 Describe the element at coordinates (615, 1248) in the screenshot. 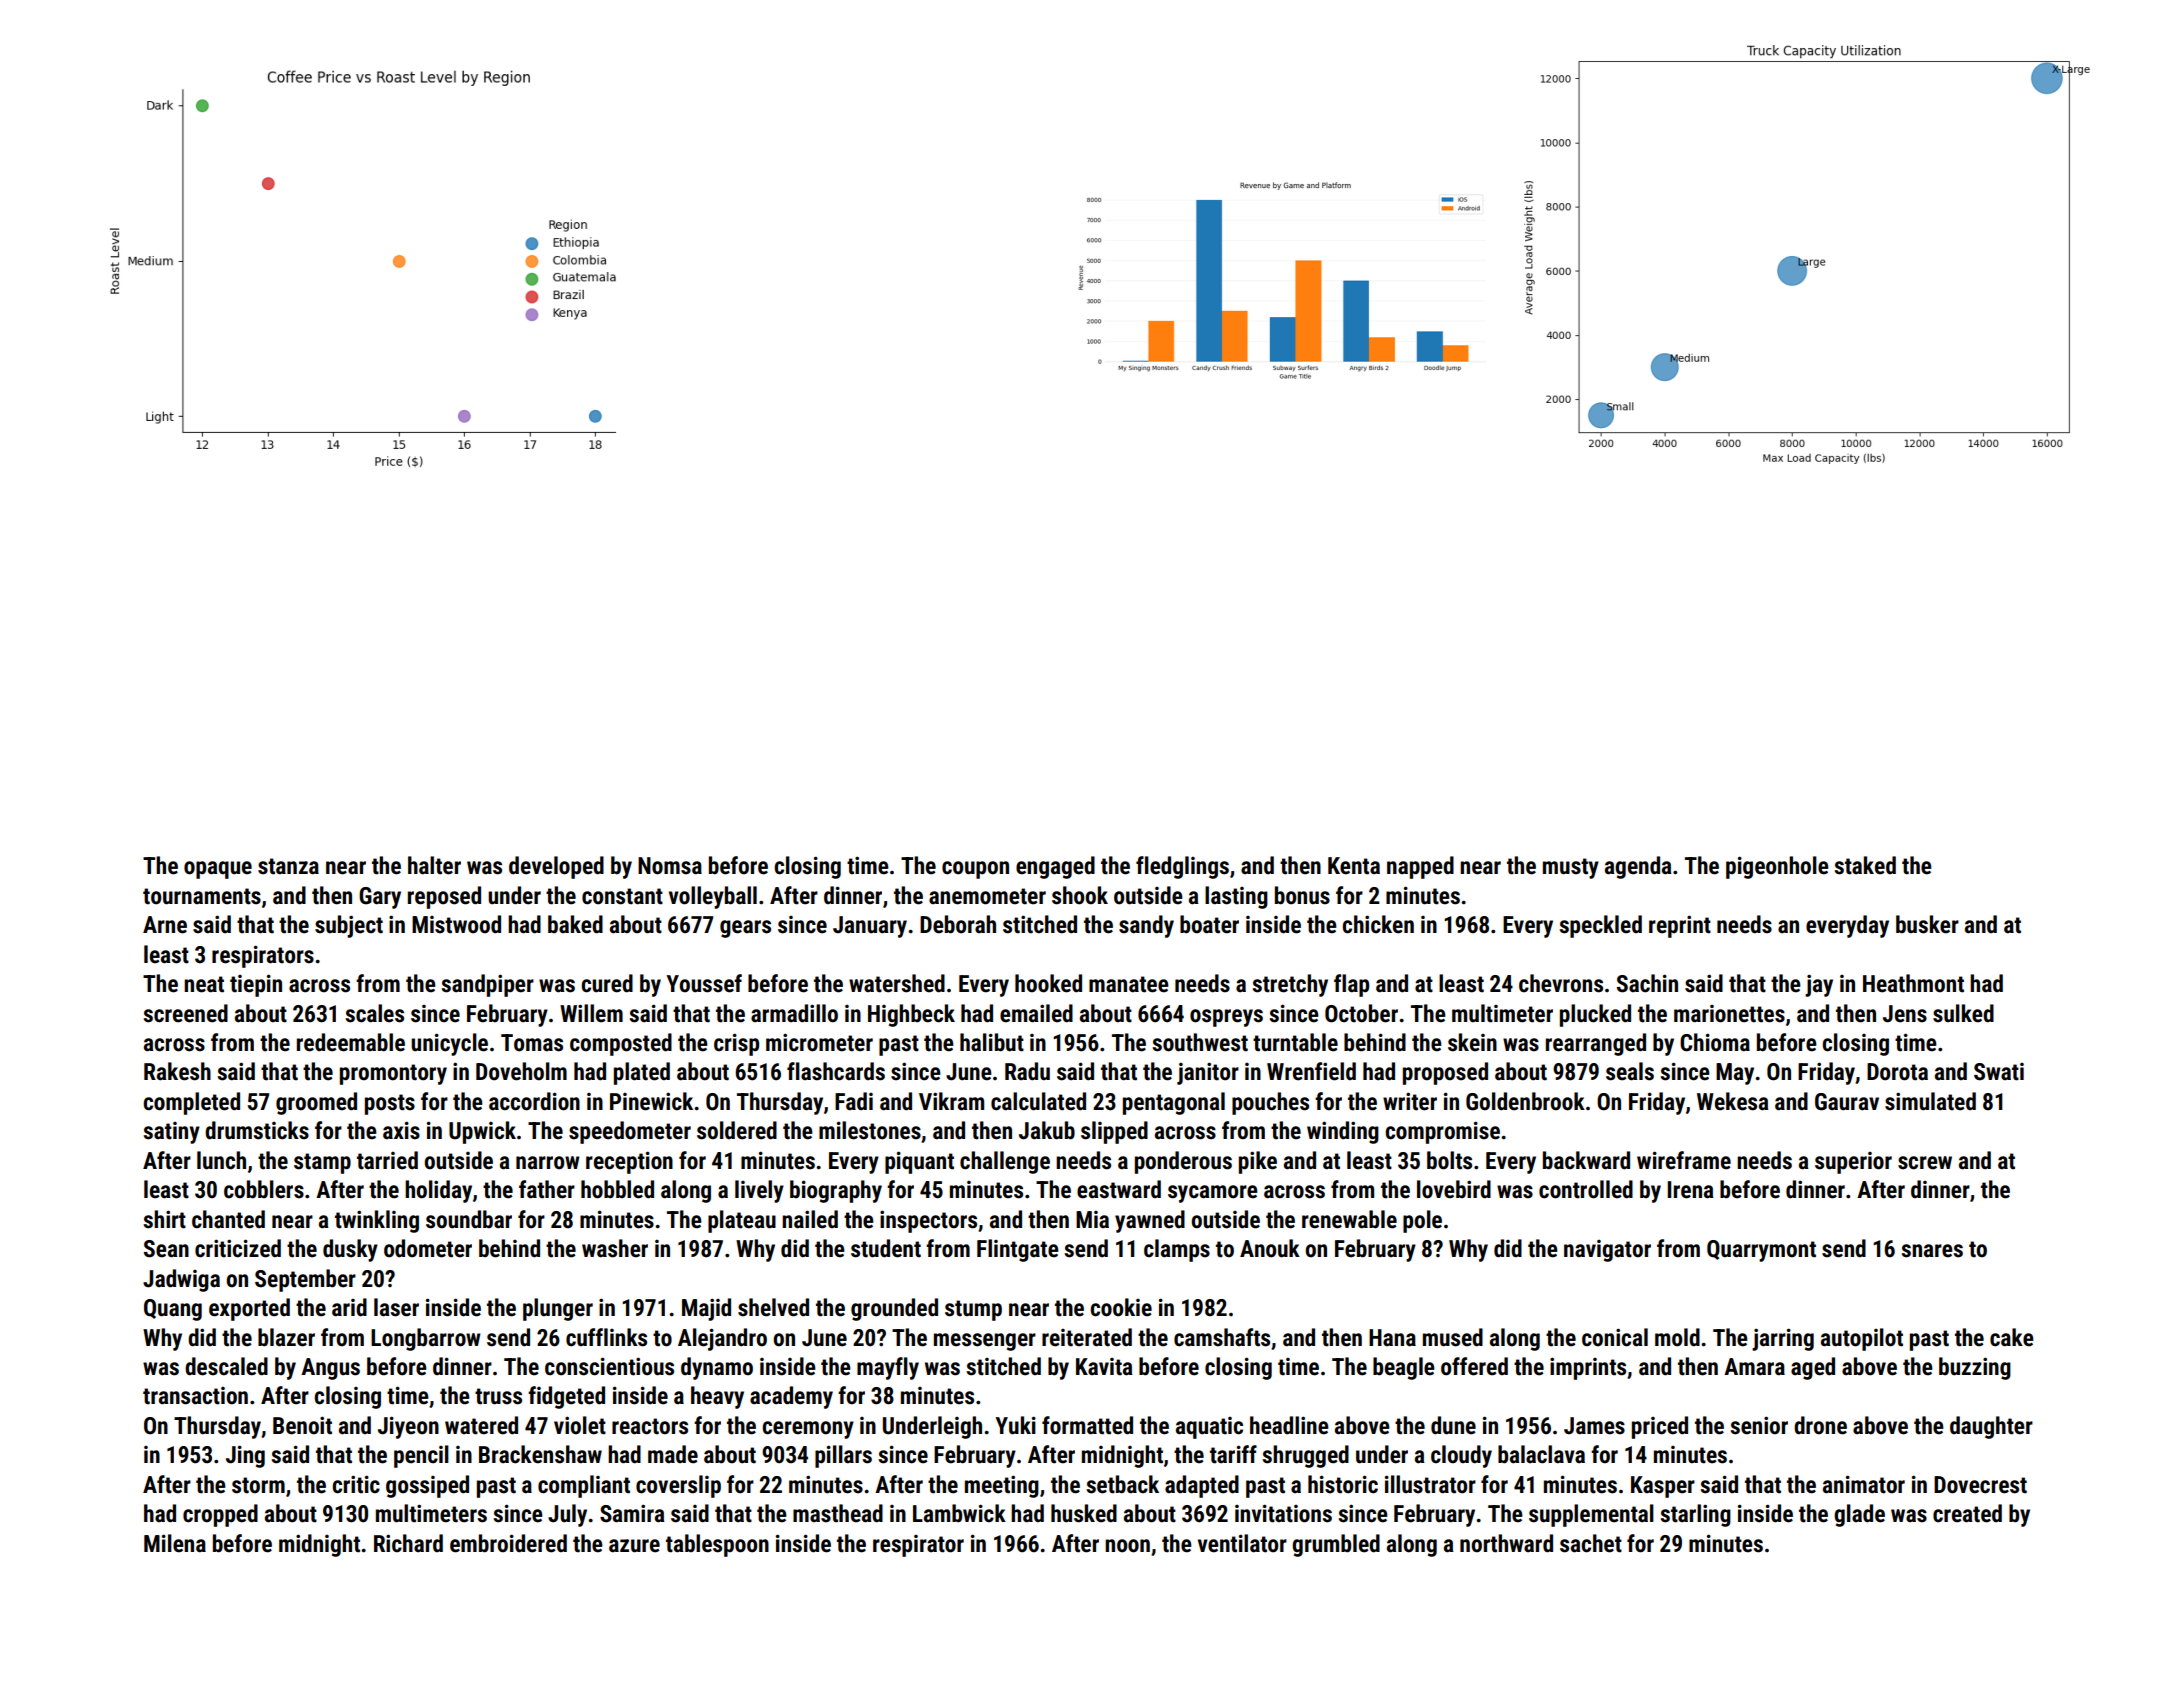

I see `washer` at that location.
